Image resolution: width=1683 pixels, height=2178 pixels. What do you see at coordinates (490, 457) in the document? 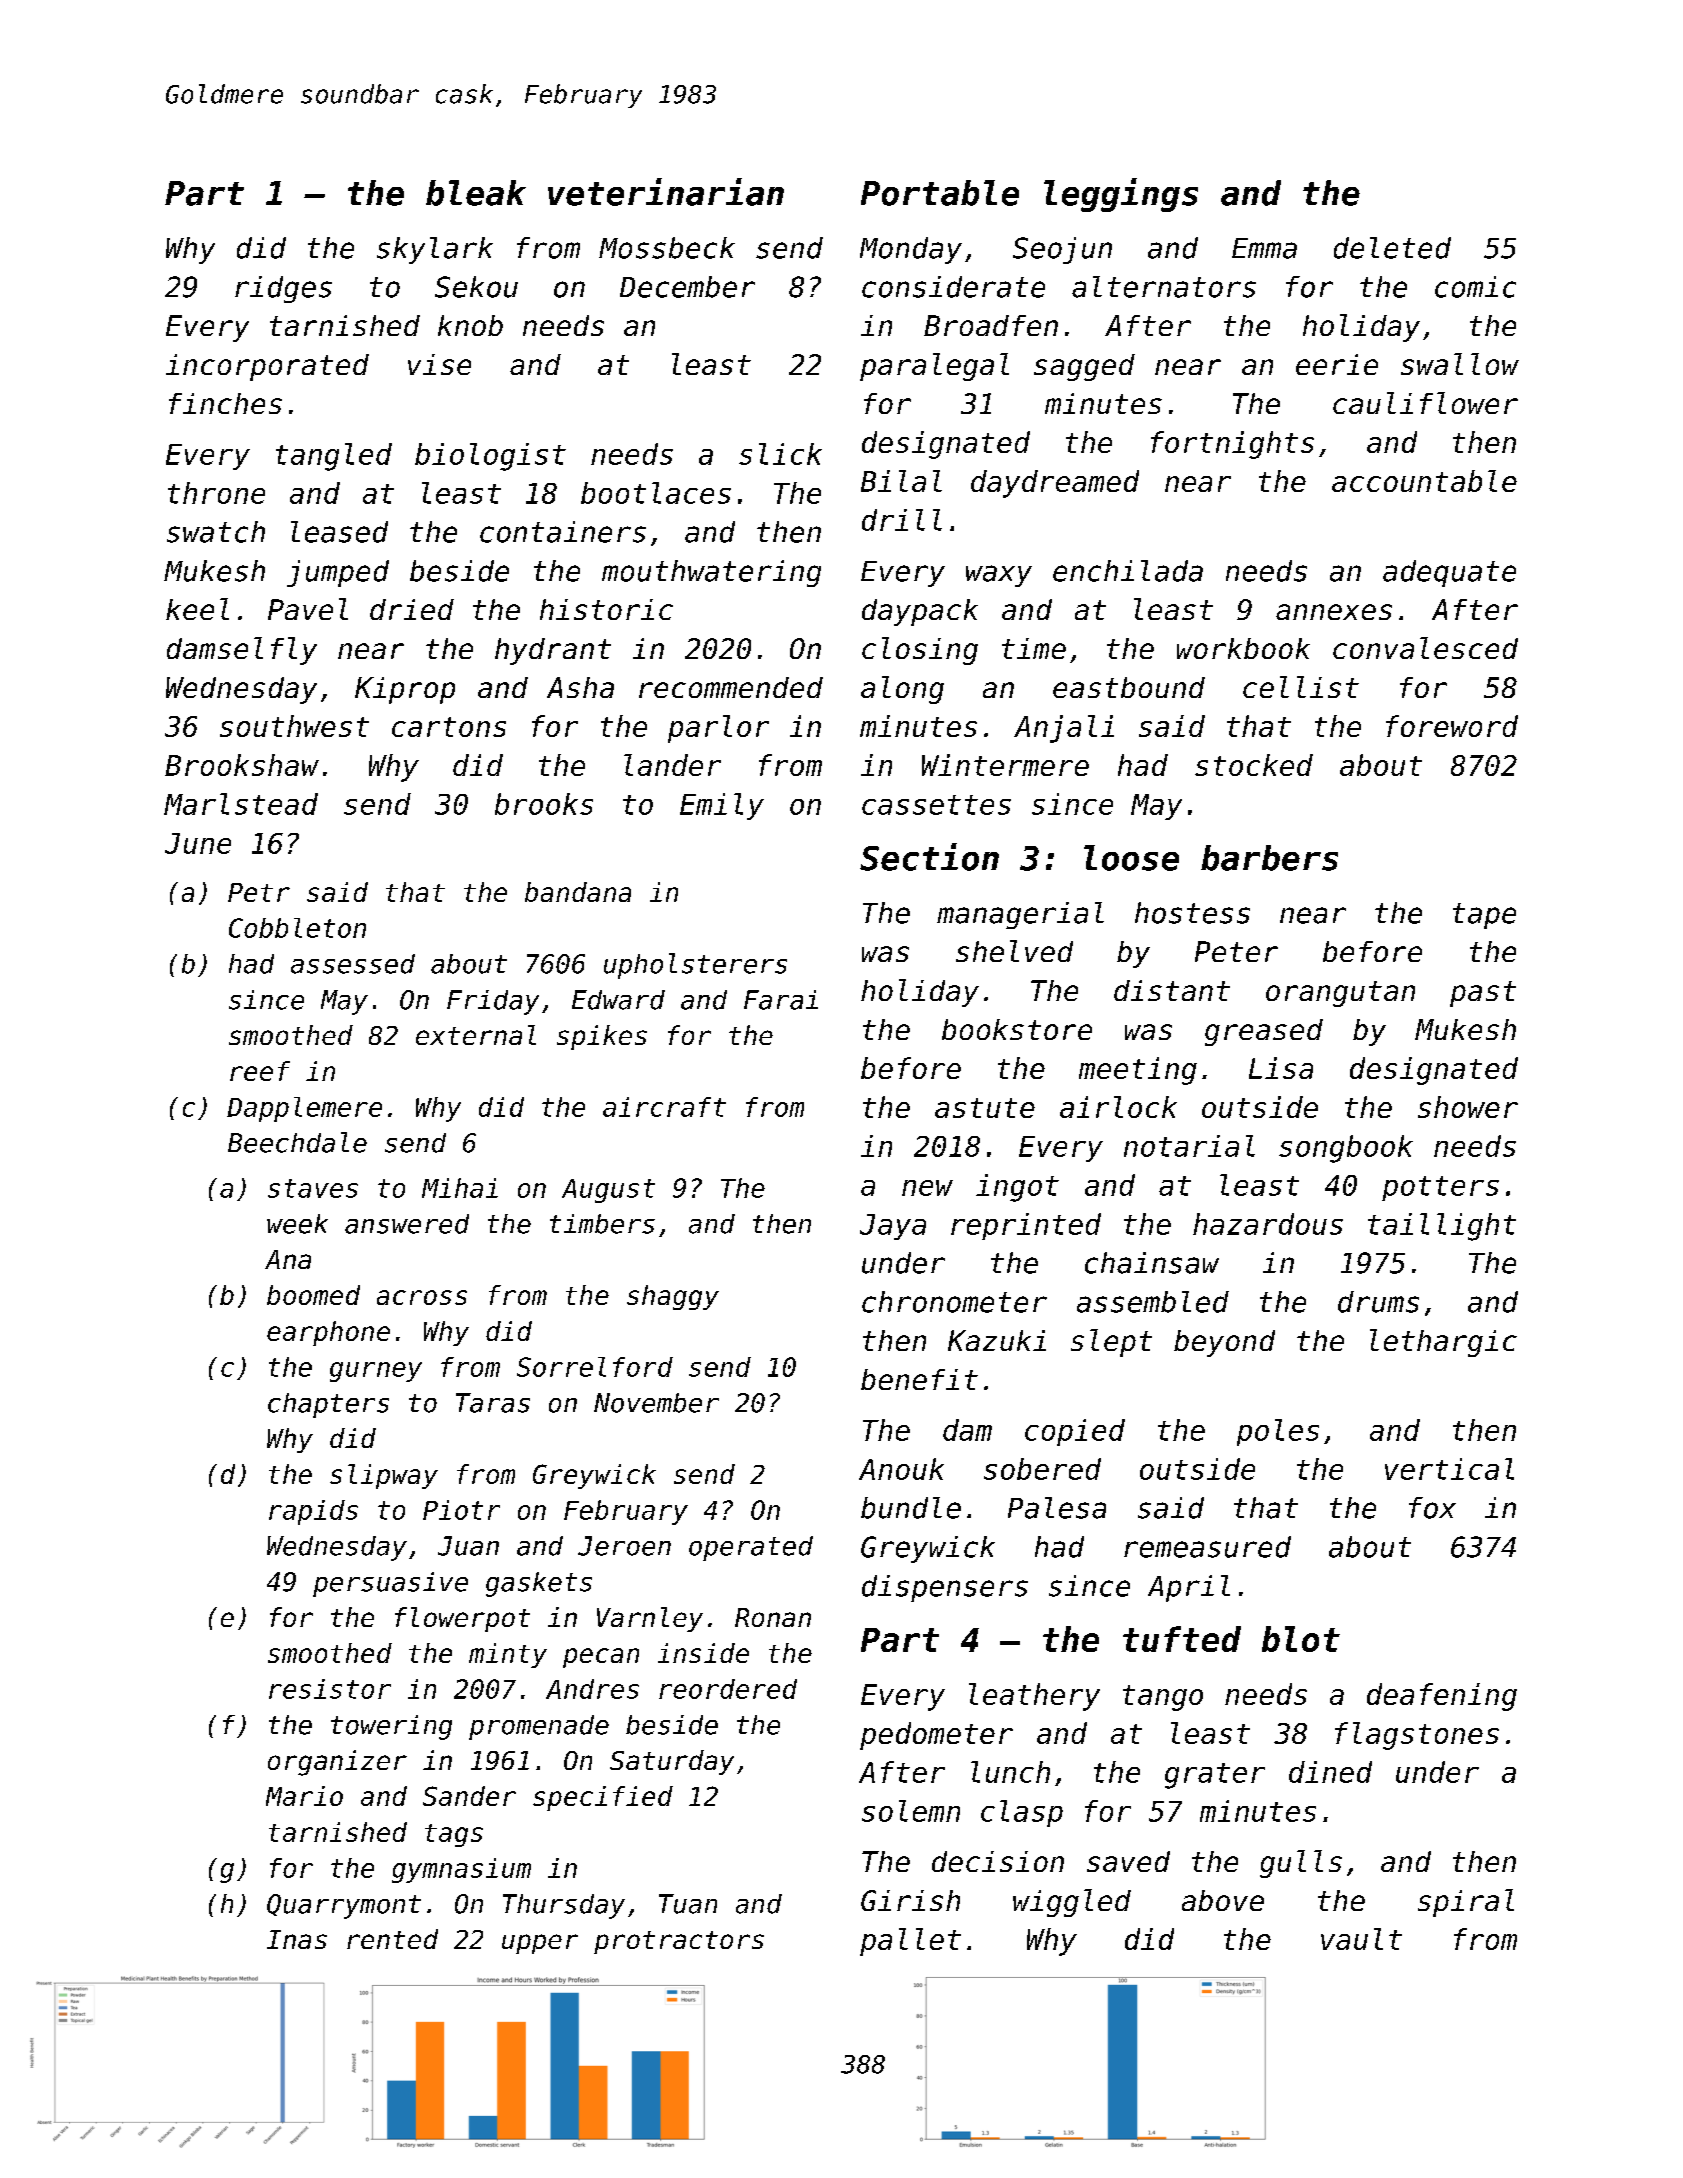
I see `biologist` at bounding box center [490, 457].
